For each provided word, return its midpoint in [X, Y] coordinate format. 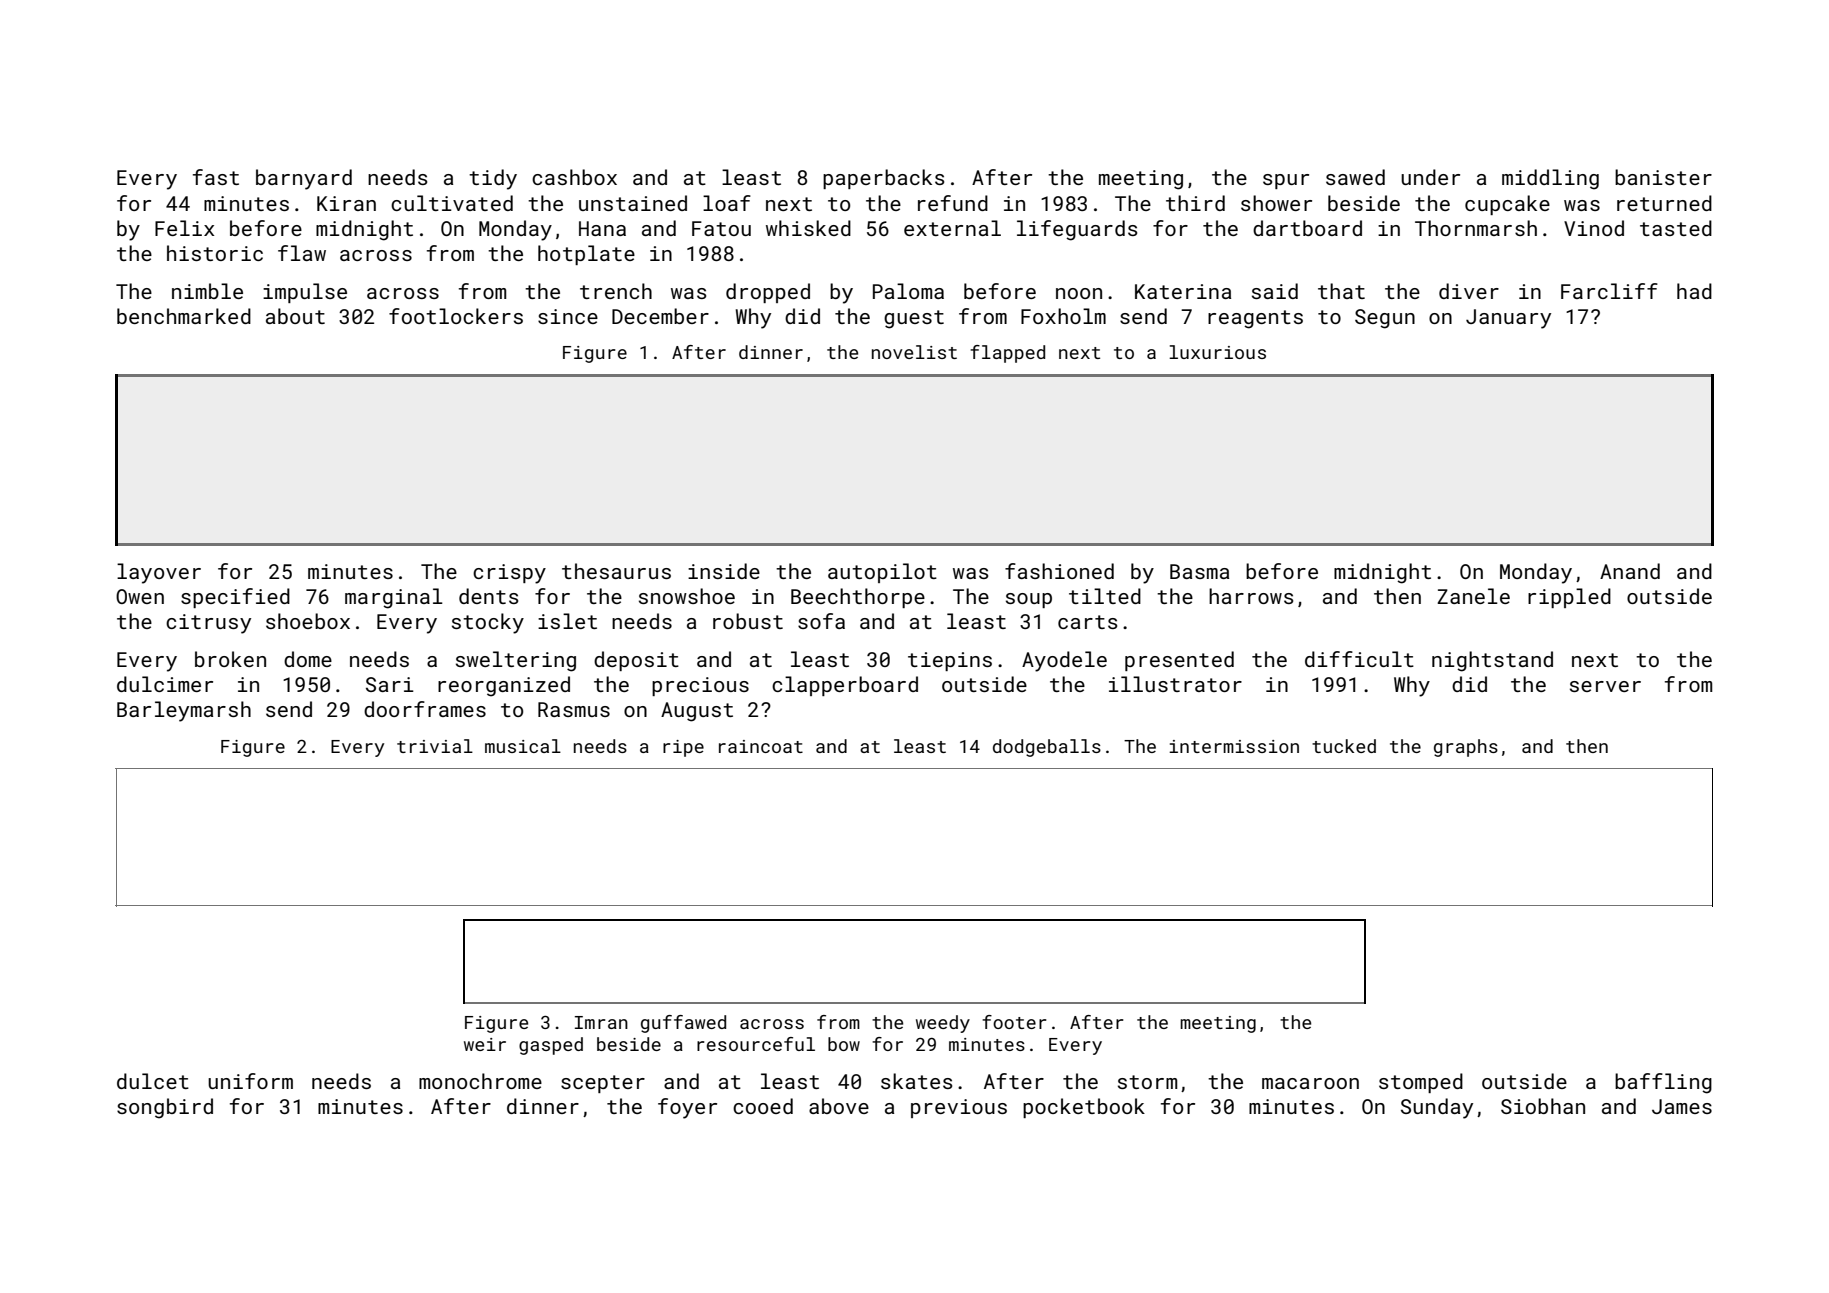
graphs [1466, 748]
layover [159, 573]
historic [215, 253]
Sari [390, 684]
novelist [914, 352]
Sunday [1437, 1108]
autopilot [882, 573]
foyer [687, 1108]
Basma [1199, 571]
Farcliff [1609, 291]
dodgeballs [1047, 748]
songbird [165, 1108]
